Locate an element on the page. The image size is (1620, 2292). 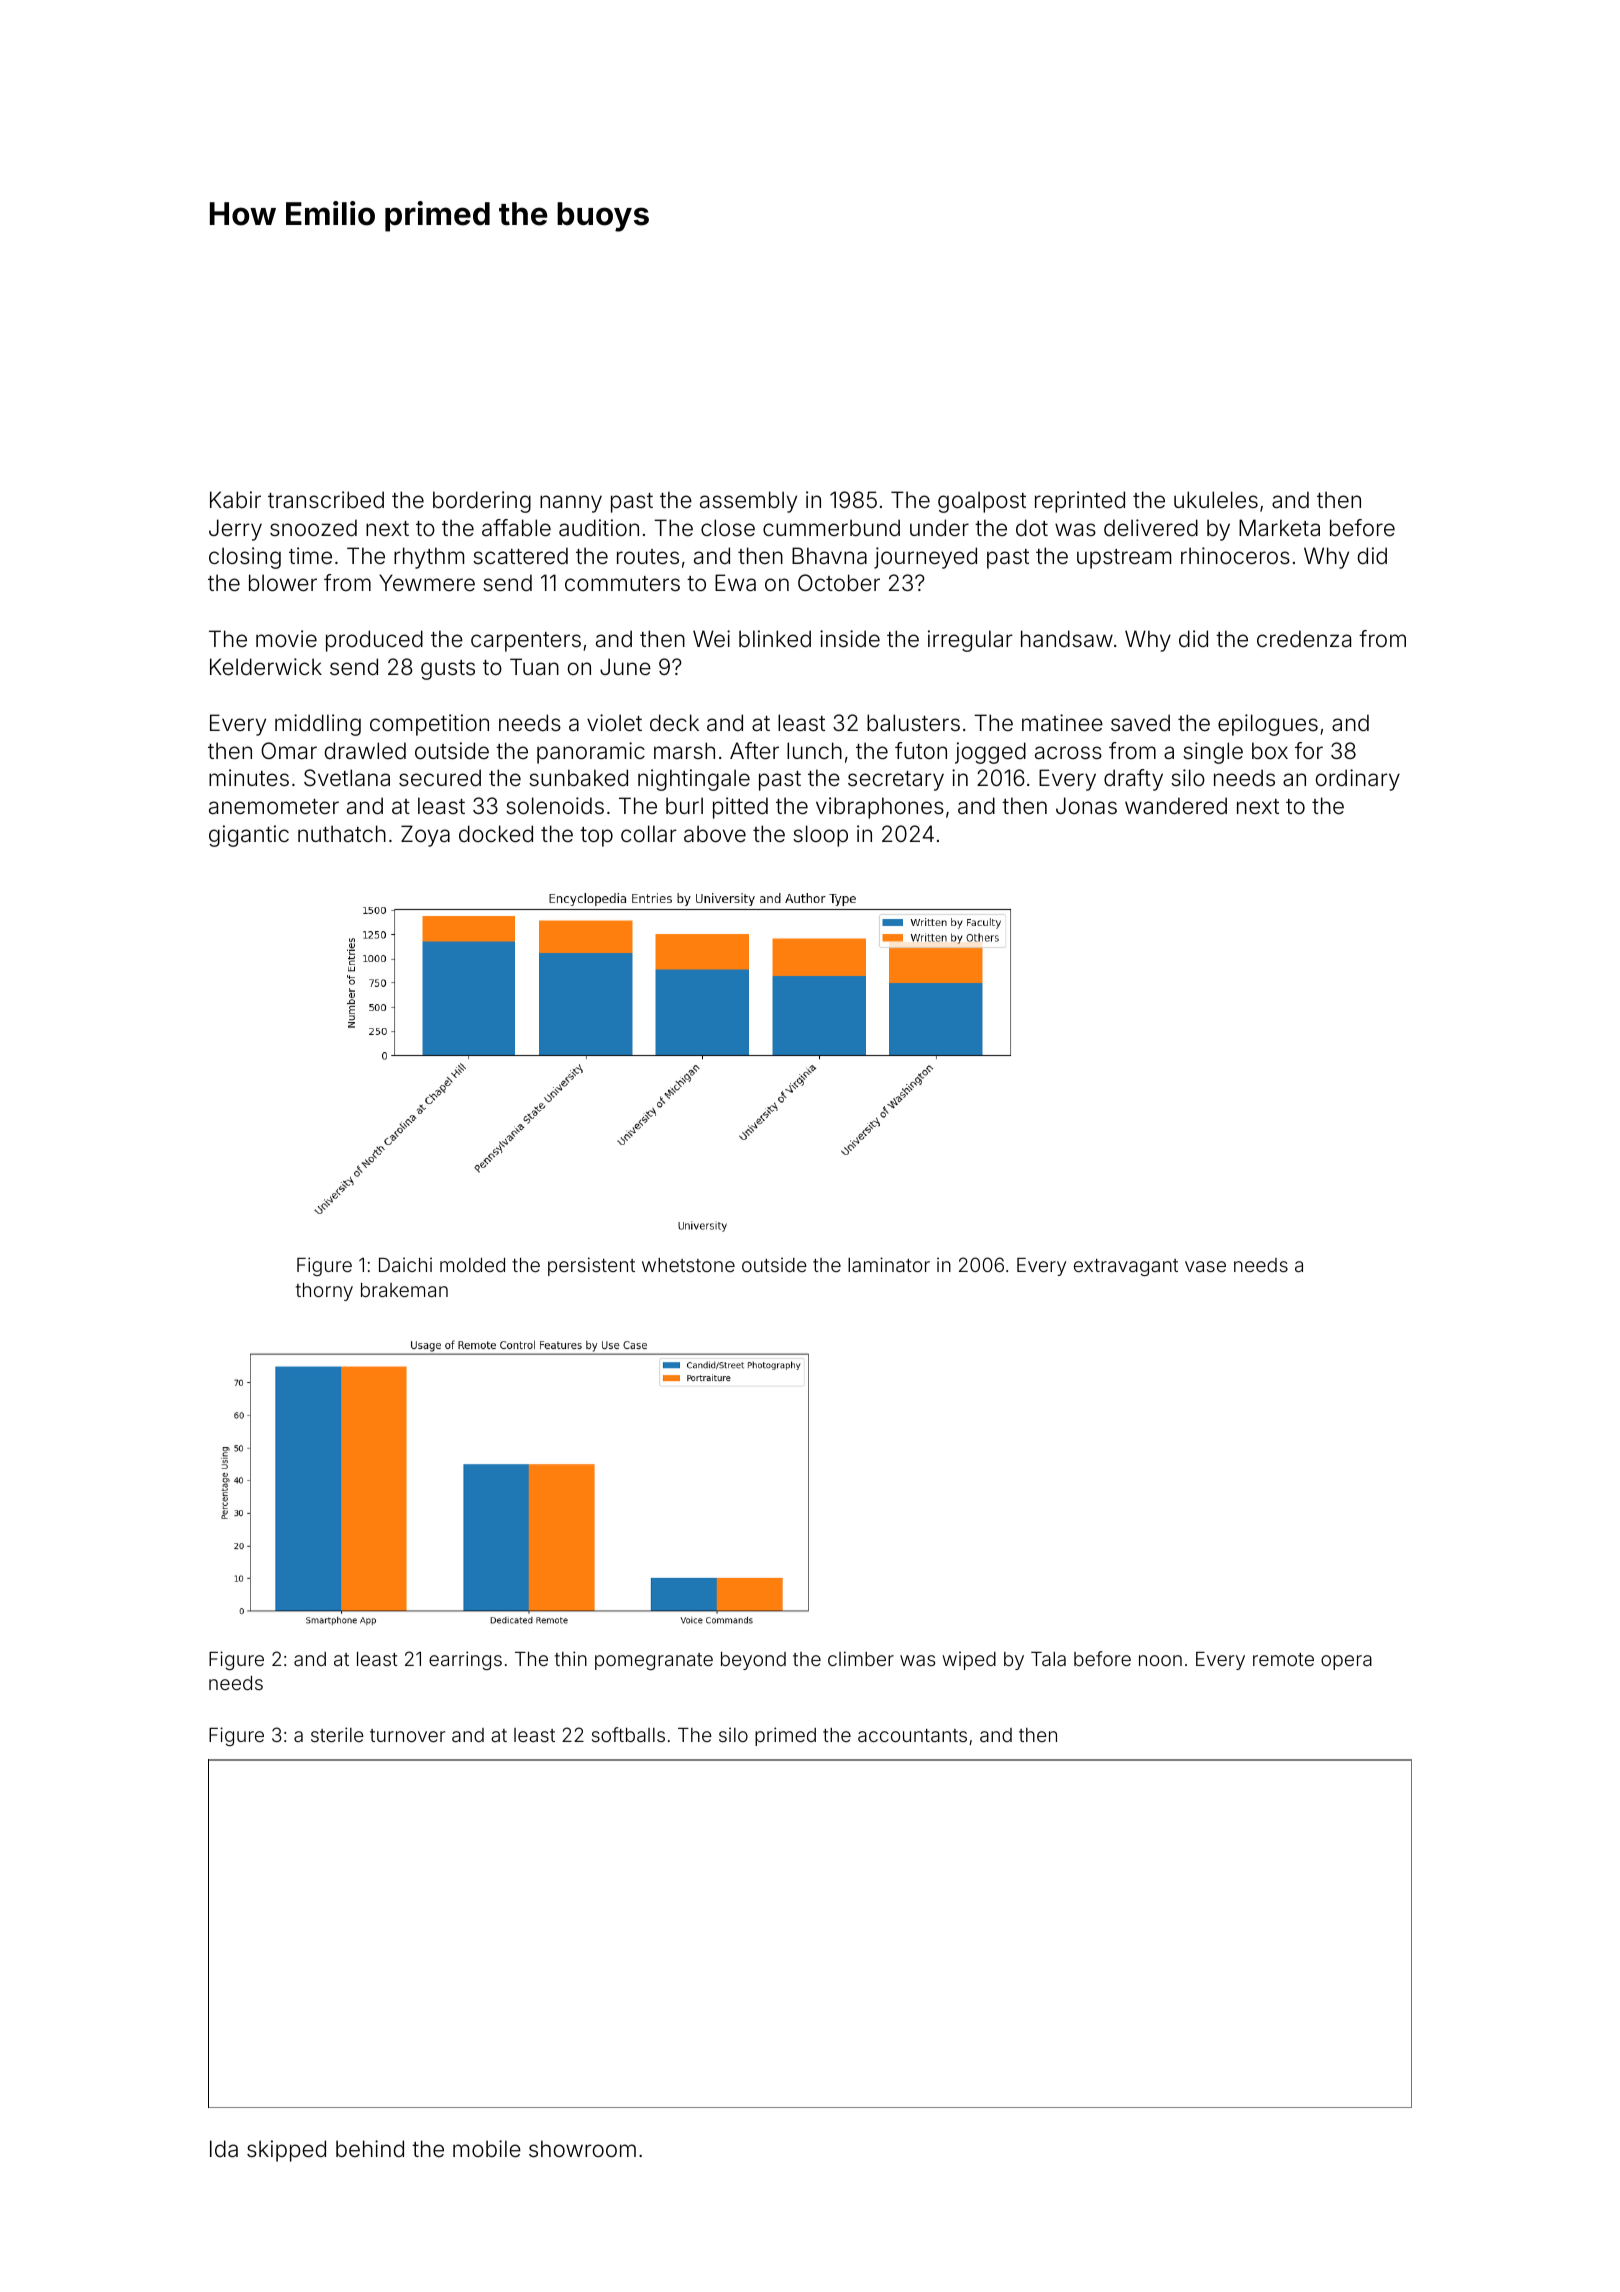
assembly is located at coordinates (748, 502).
